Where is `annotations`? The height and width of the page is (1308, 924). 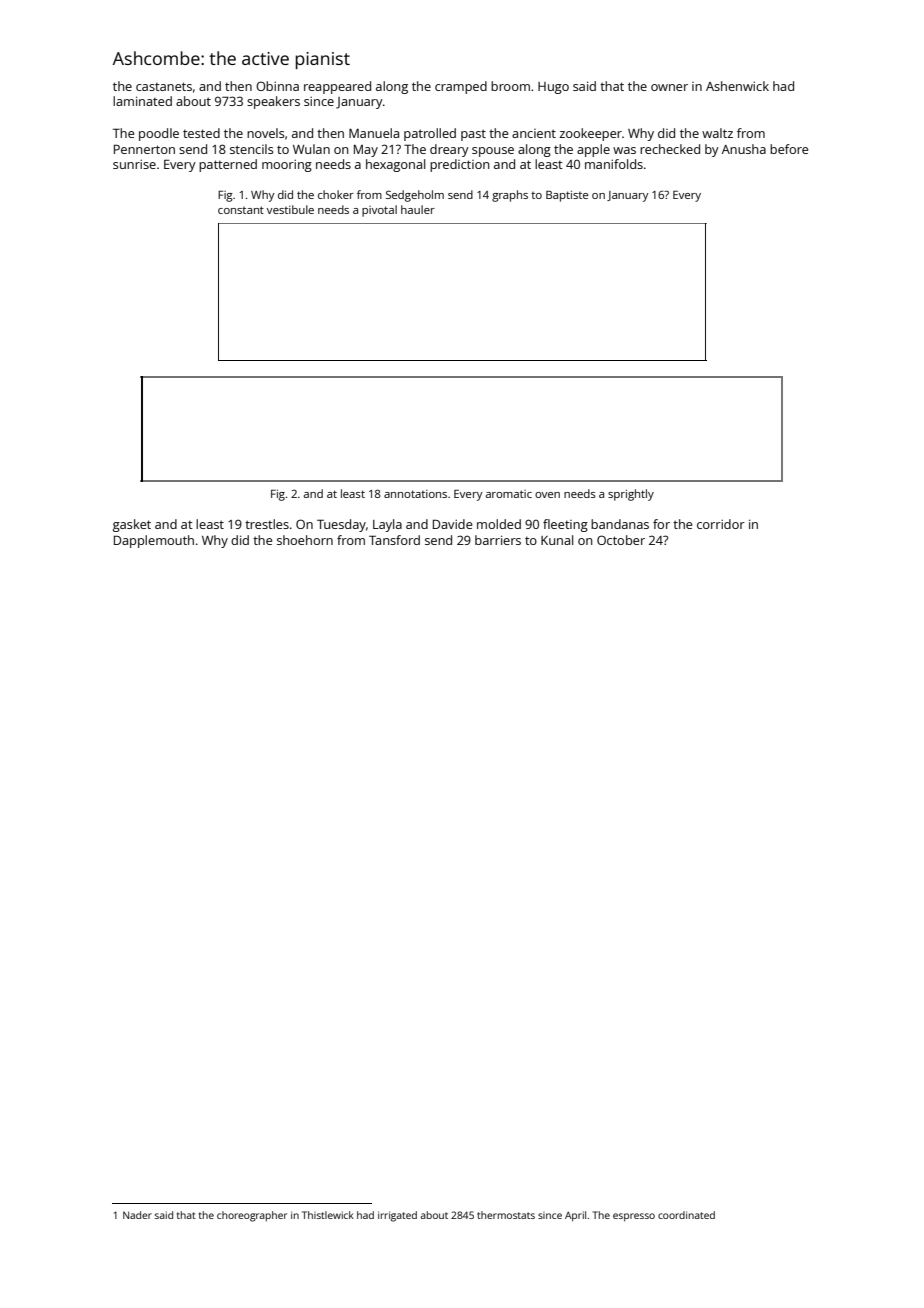
annotations is located at coordinates (415, 494).
